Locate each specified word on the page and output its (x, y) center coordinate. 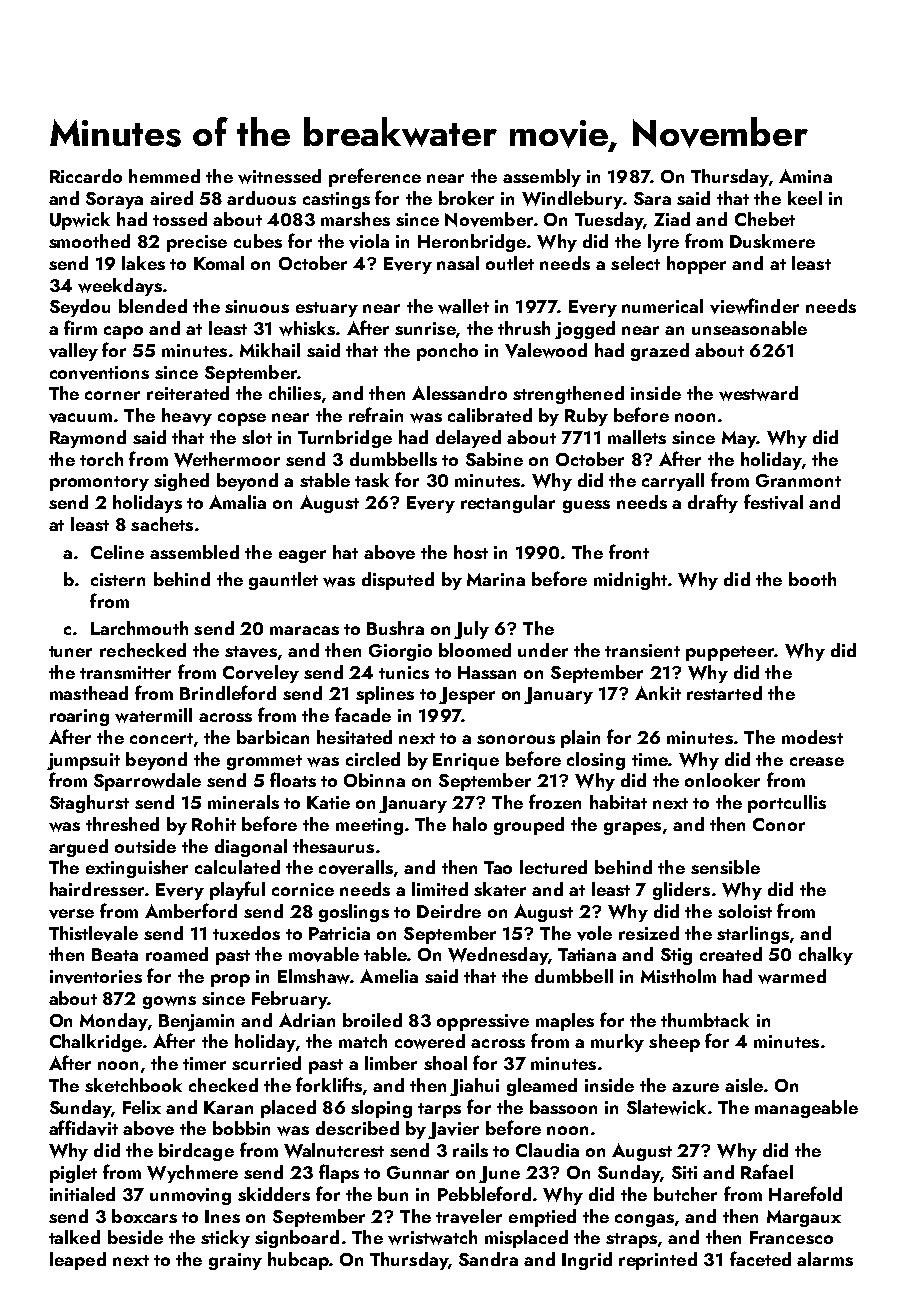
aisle (744, 1085)
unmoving (190, 1196)
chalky (826, 956)
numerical (662, 306)
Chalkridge (96, 1043)
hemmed (164, 176)
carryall (673, 482)
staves (251, 652)
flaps (339, 1173)
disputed (398, 581)
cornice (303, 889)
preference (375, 177)
